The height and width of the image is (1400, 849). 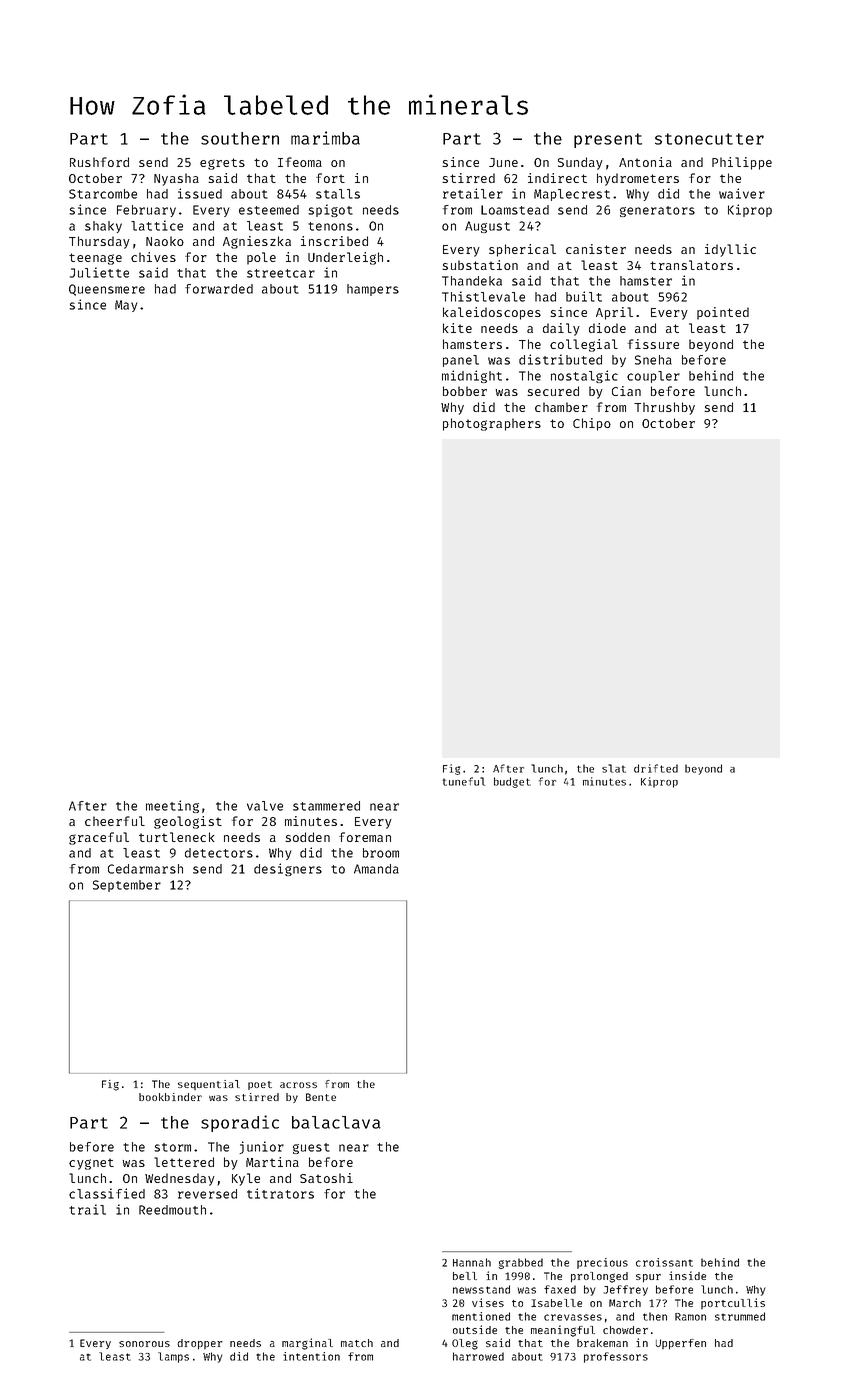 I want to click on Thrushby, so click(x=664, y=408).
